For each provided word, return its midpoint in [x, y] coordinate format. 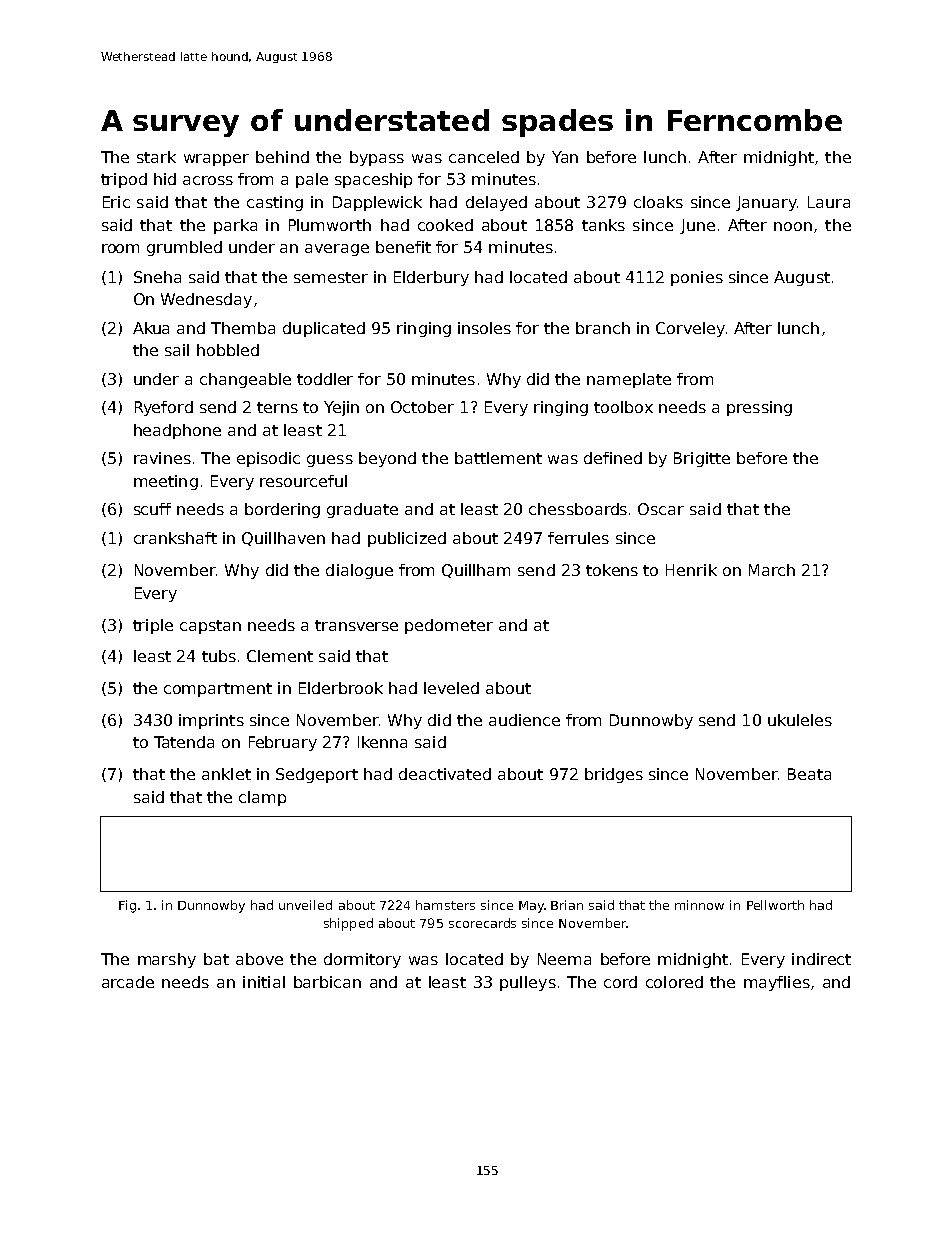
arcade [128, 982]
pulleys [528, 983]
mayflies [777, 983]
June [697, 226]
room [120, 248]
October [422, 407]
